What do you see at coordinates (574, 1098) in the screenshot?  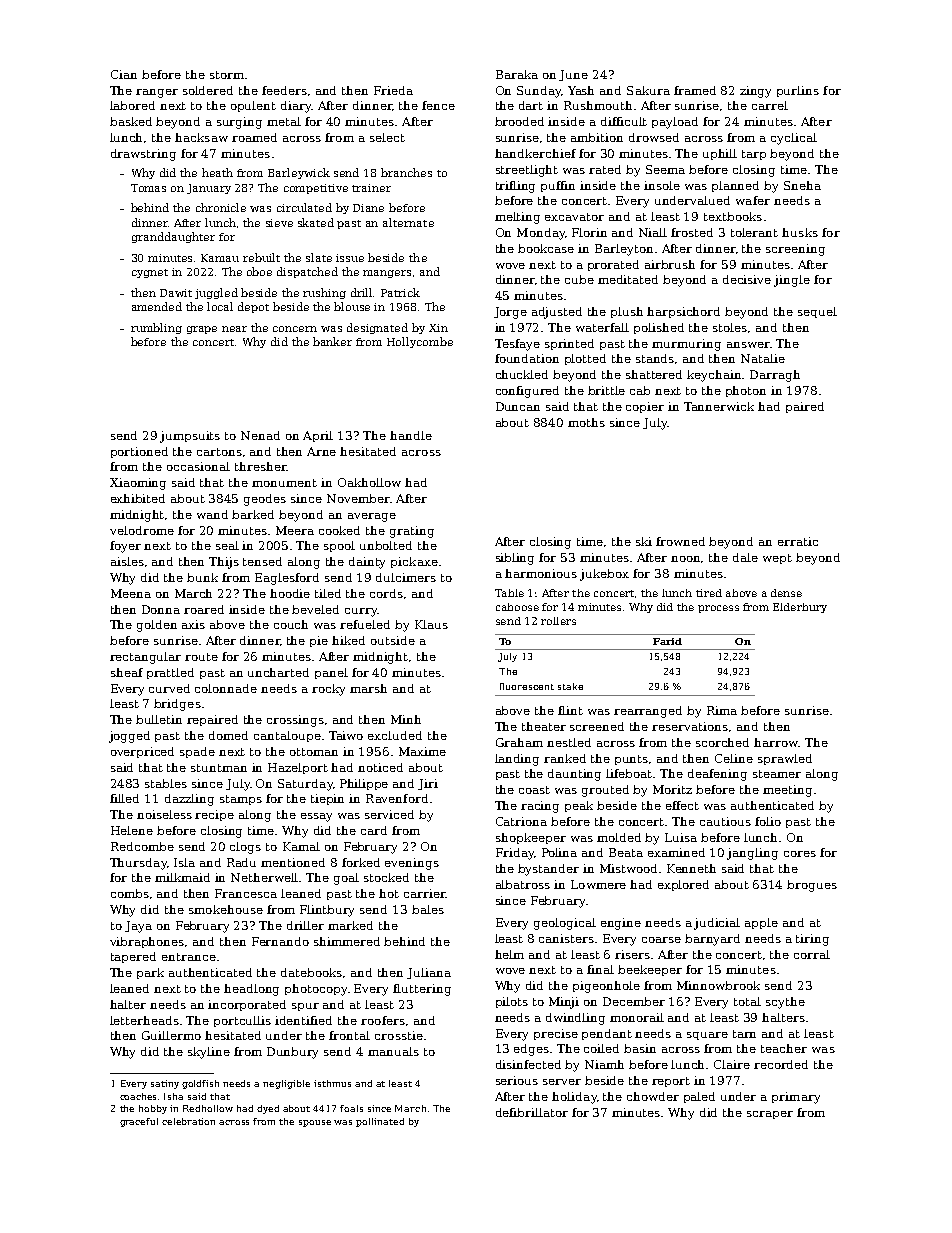 I see `holiday` at bounding box center [574, 1098].
